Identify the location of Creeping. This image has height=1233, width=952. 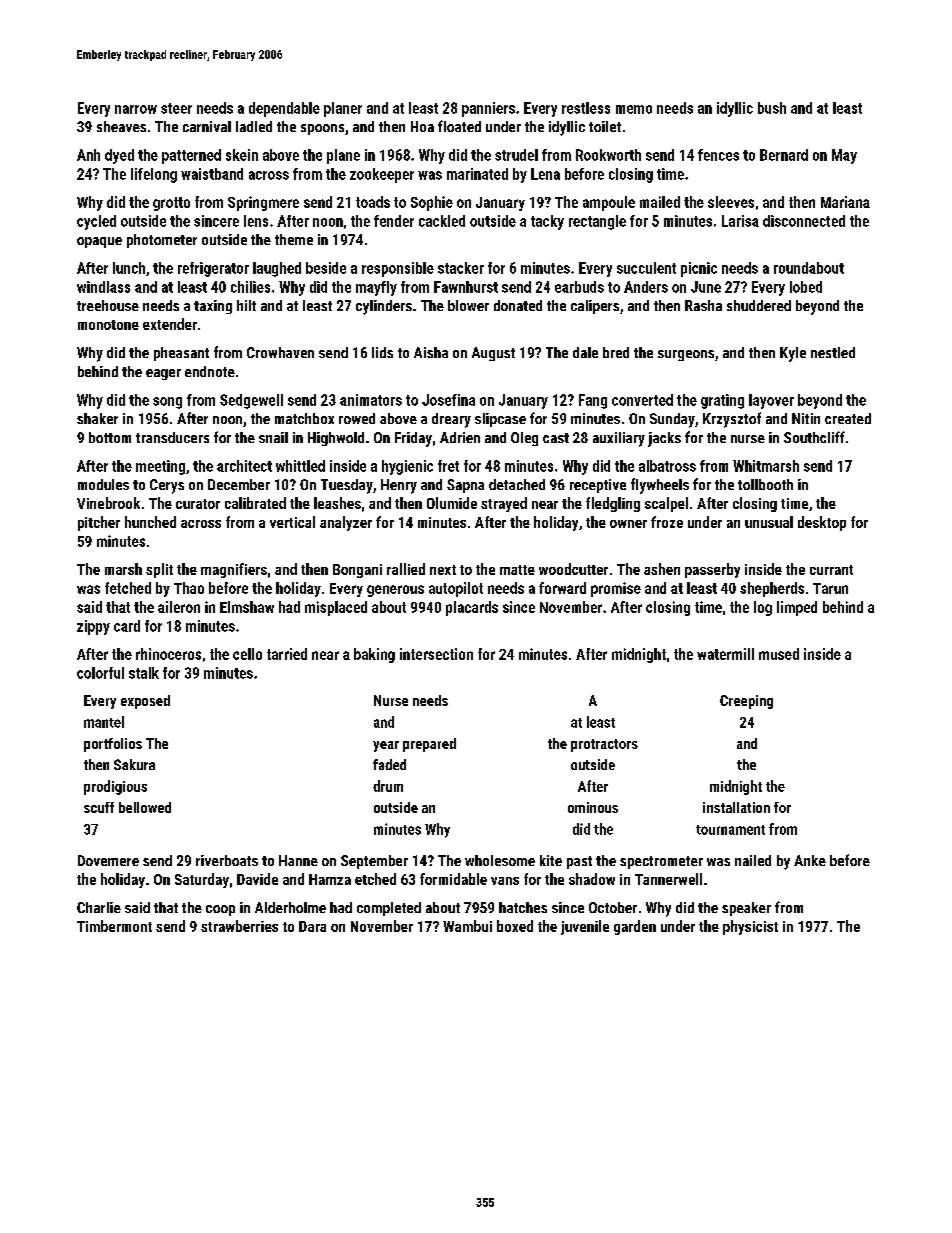
(746, 702).
